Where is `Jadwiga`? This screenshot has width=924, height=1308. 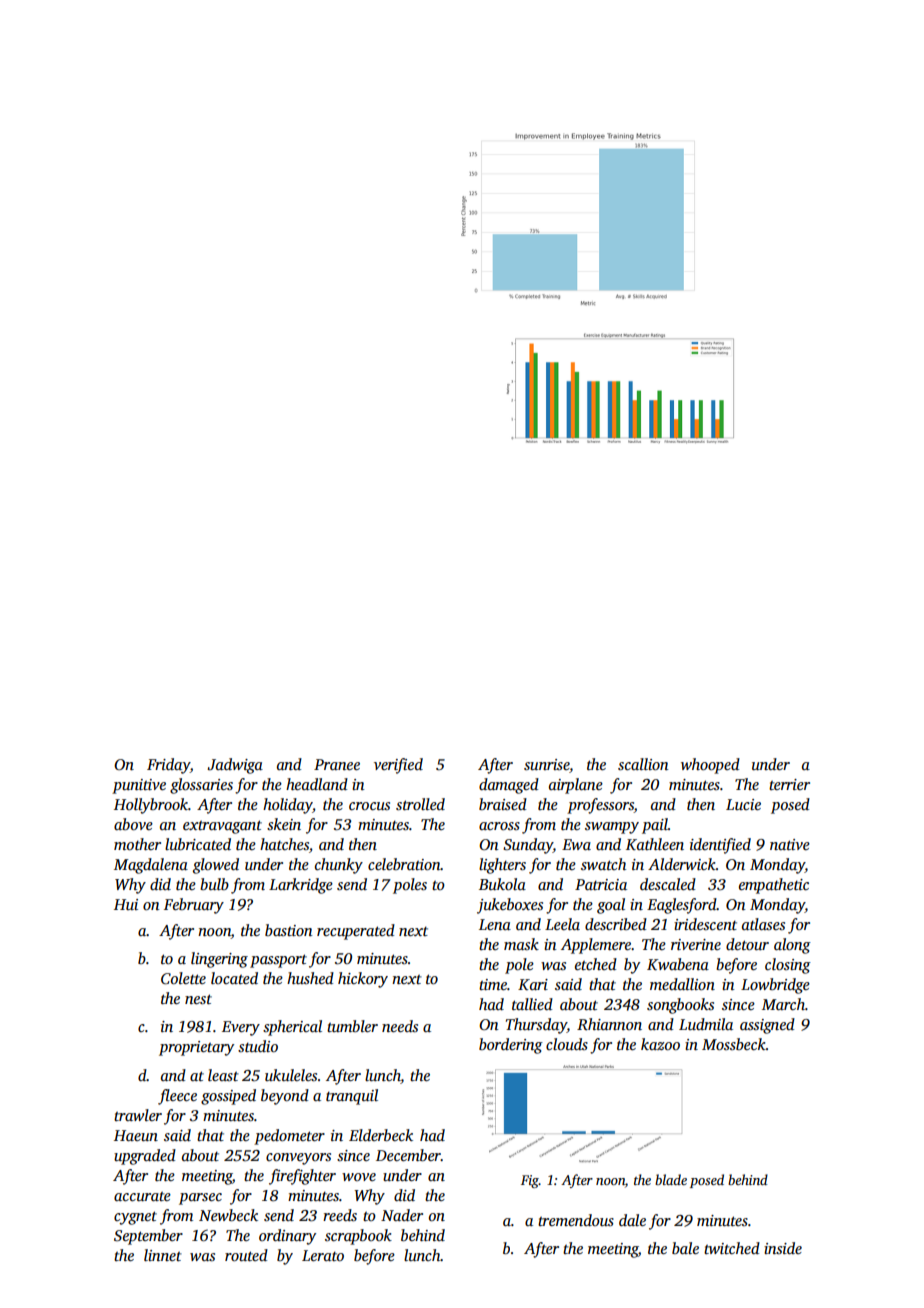 Jadwiga is located at coordinates (235, 766).
